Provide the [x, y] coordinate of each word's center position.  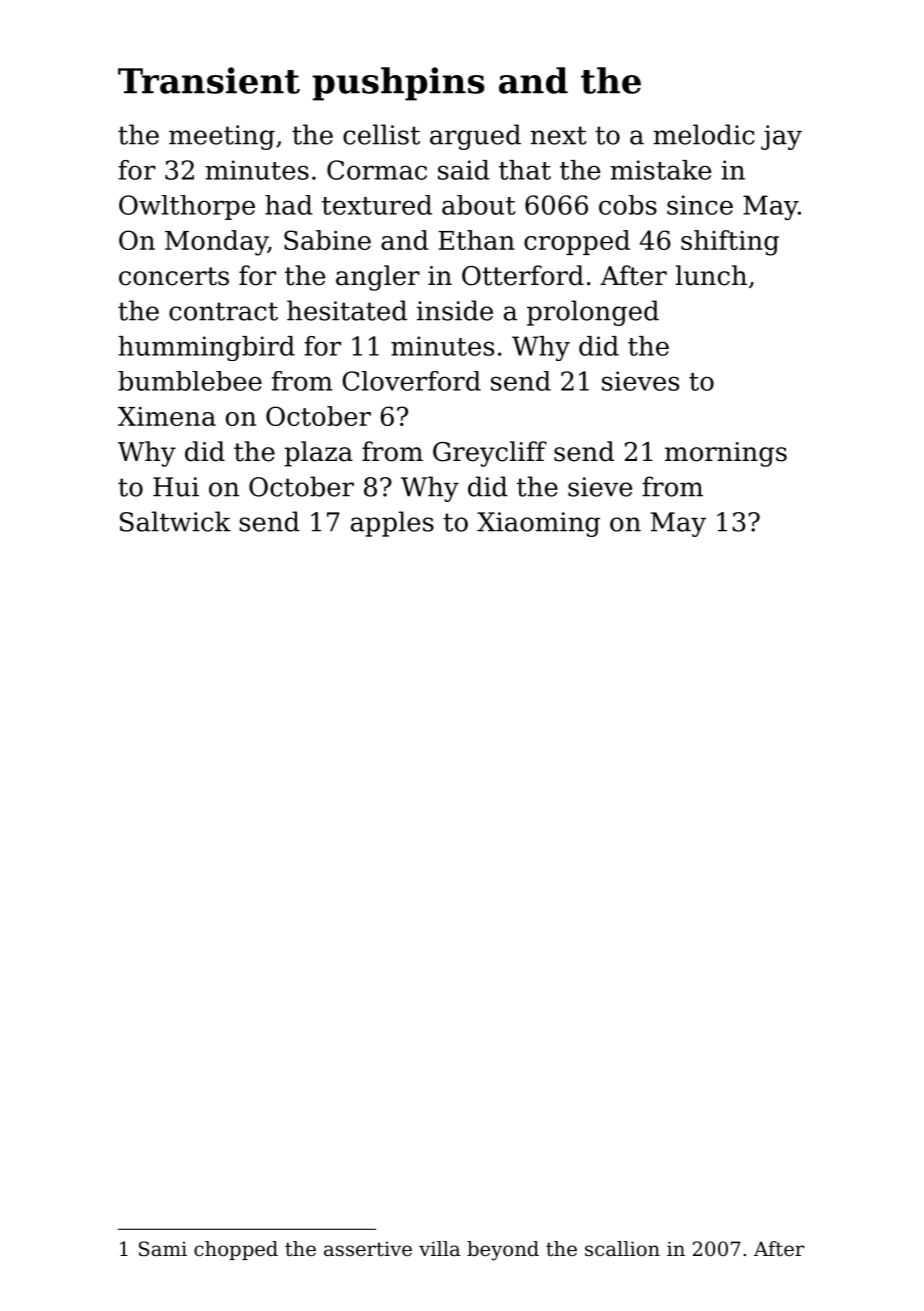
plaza [319, 454]
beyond [503, 1251]
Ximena [167, 416]
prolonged [593, 313]
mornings [726, 454]
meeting [222, 137]
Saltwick [175, 521]
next [558, 135]
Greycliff [490, 454]
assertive [368, 1249]
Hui [176, 487]
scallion [622, 1249]
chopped [236, 1250]
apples [392, 524]
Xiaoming [538, 524]
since [700, 205]
